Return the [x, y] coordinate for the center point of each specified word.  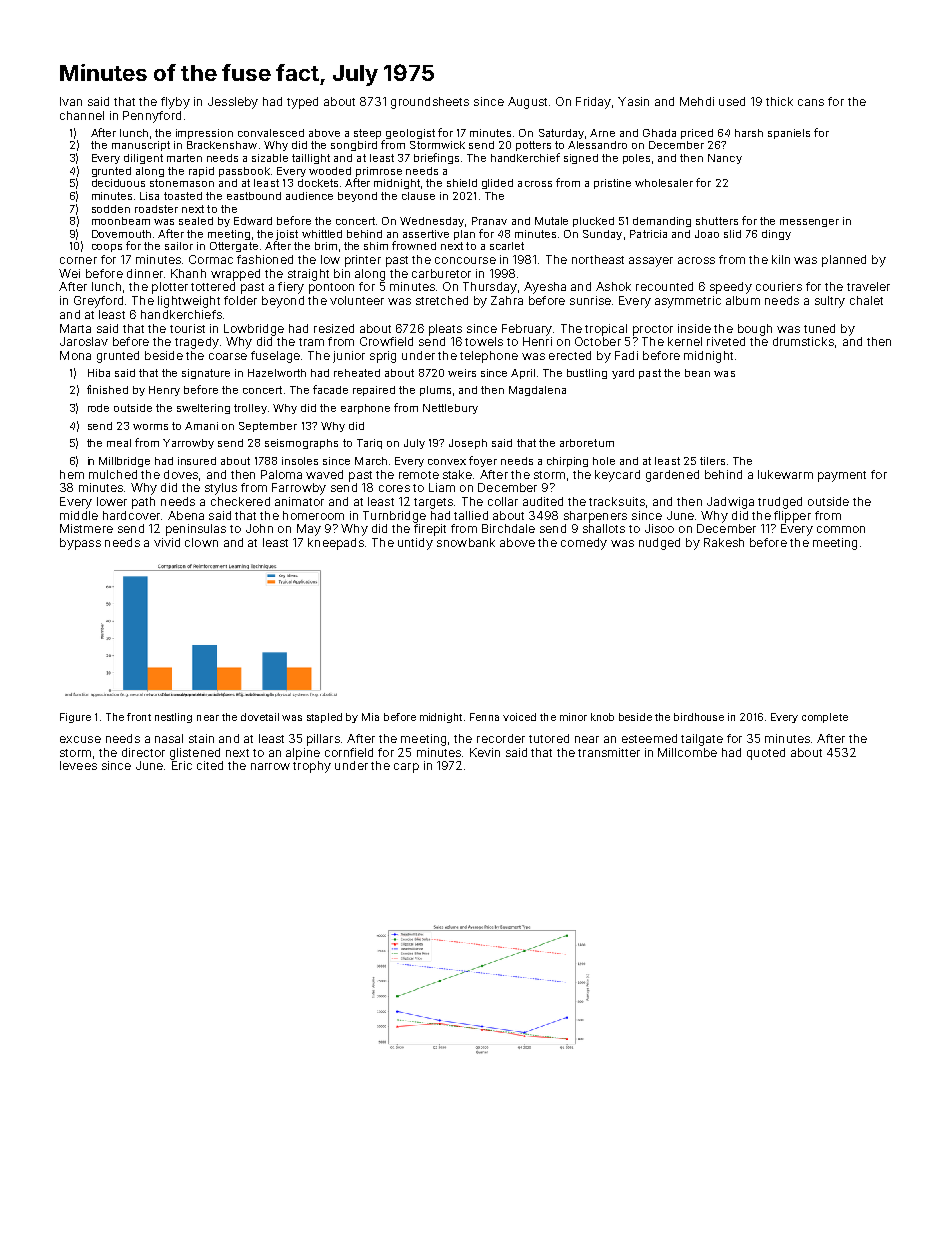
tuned [819, 328]
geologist [410, 134]
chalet [866, 300]
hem [72, 474]
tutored [549, 738]
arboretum [587, 443]
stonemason [182, 183]
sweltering [203, 409]
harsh [749, 133]
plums [435, 391]
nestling [173, 718]
